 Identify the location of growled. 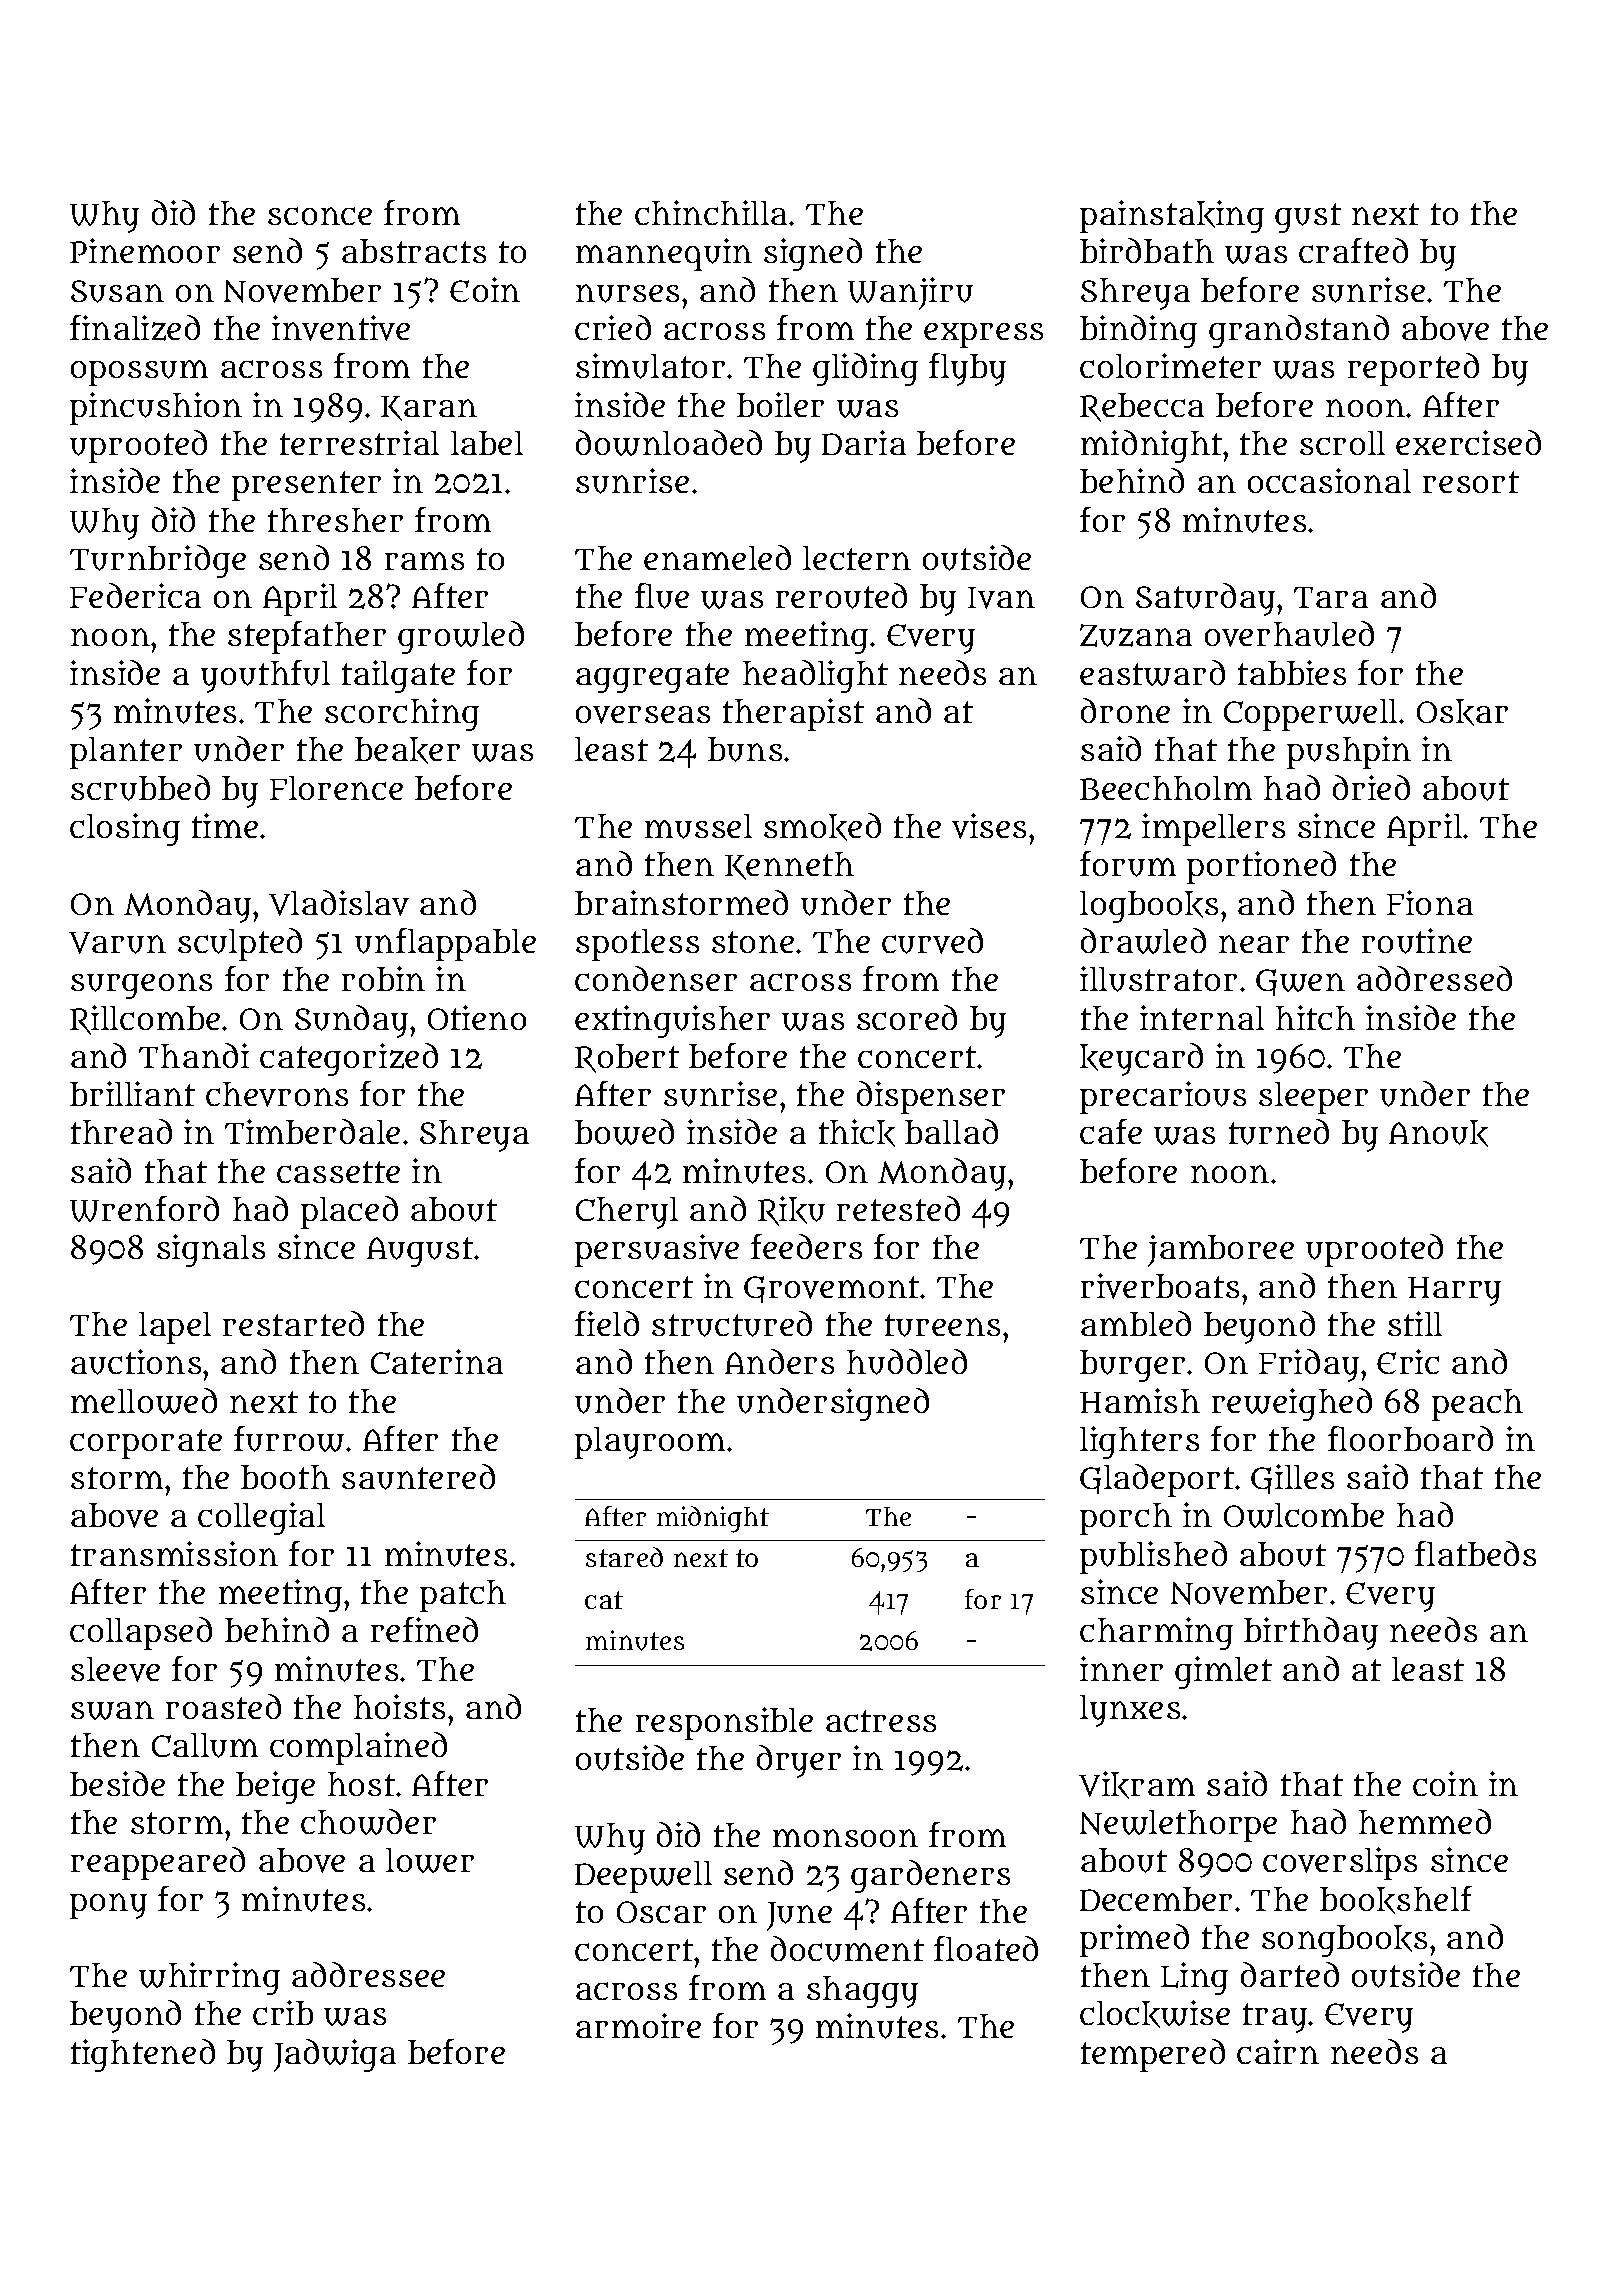
(461, 637).
